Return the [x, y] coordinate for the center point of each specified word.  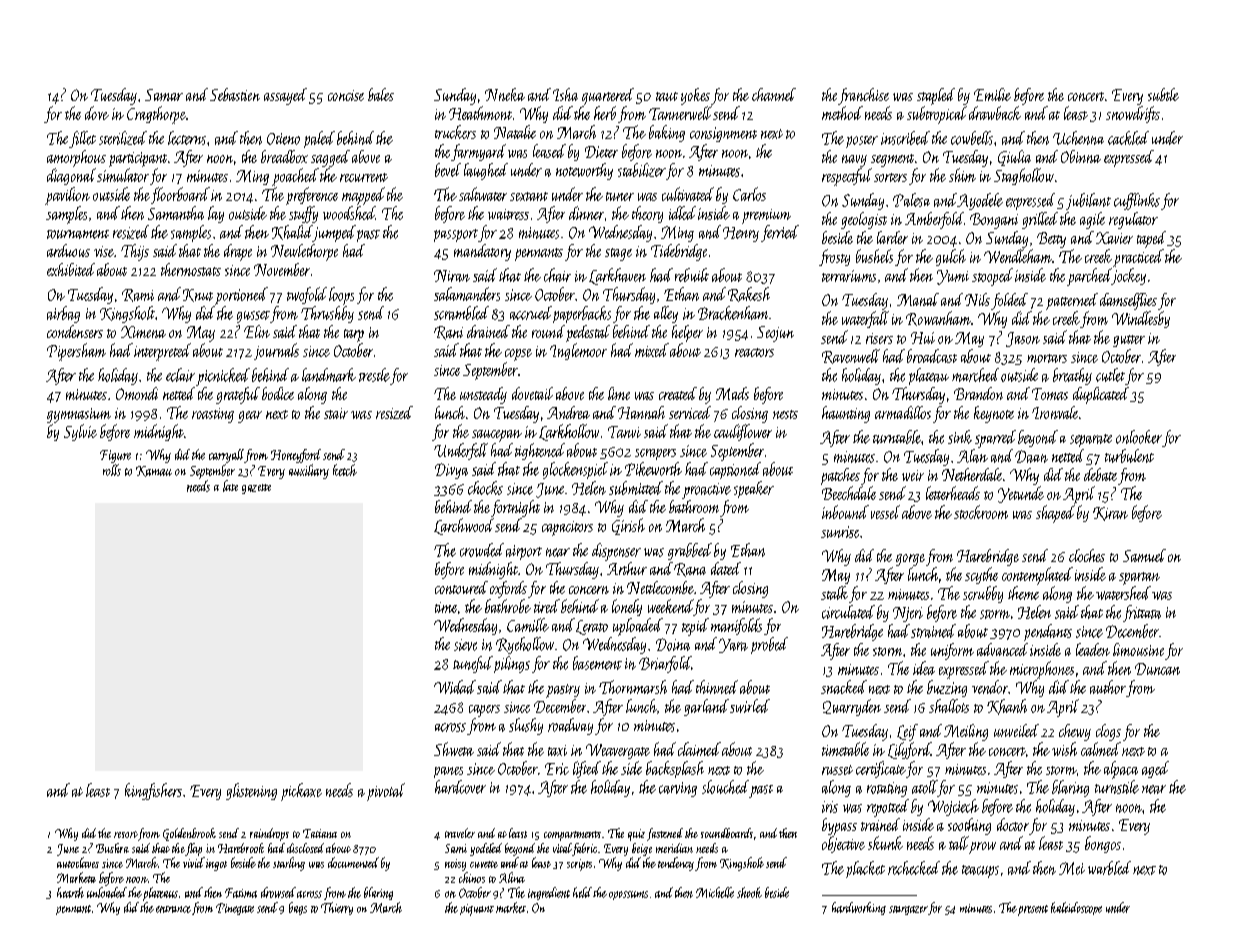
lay [216, 214]
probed [769, 645]
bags [298, 908]
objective [843, 844]
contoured [461, 587]
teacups [980, 871]
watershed [1123, 593]
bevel [448, 170]
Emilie [992, 94]
